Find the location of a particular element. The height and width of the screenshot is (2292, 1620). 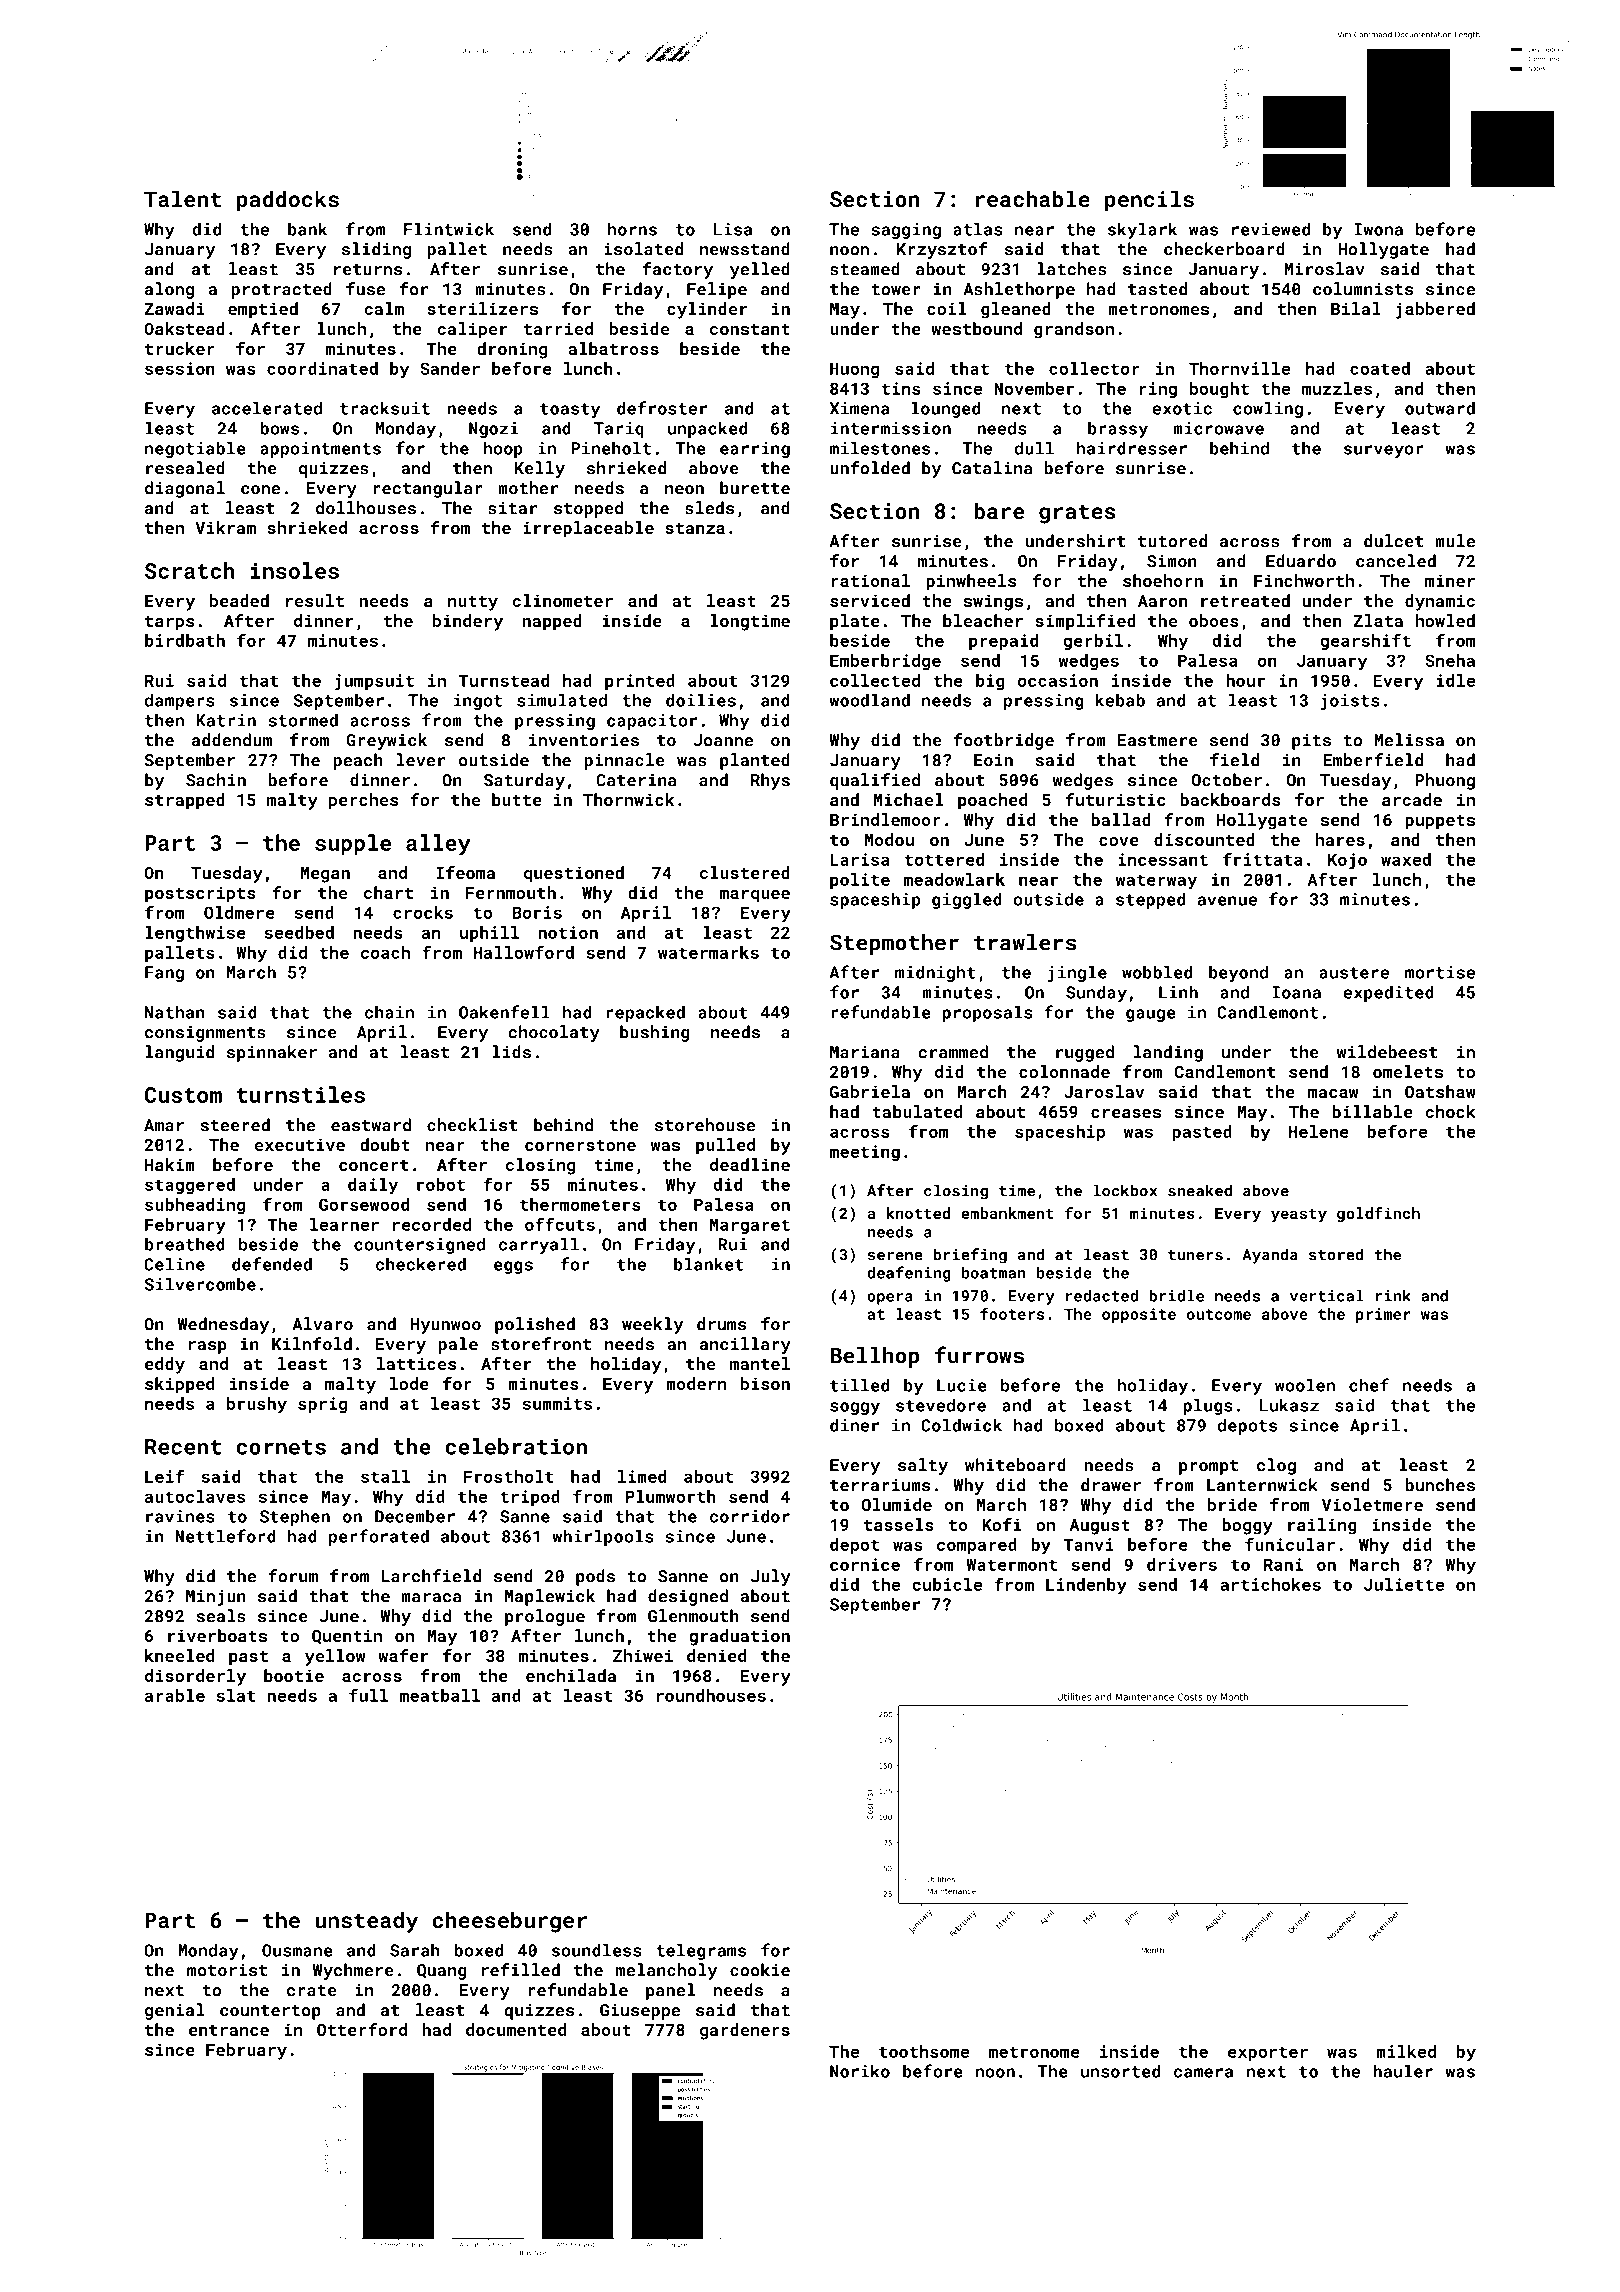

big is located at coordinates (990, 682).
